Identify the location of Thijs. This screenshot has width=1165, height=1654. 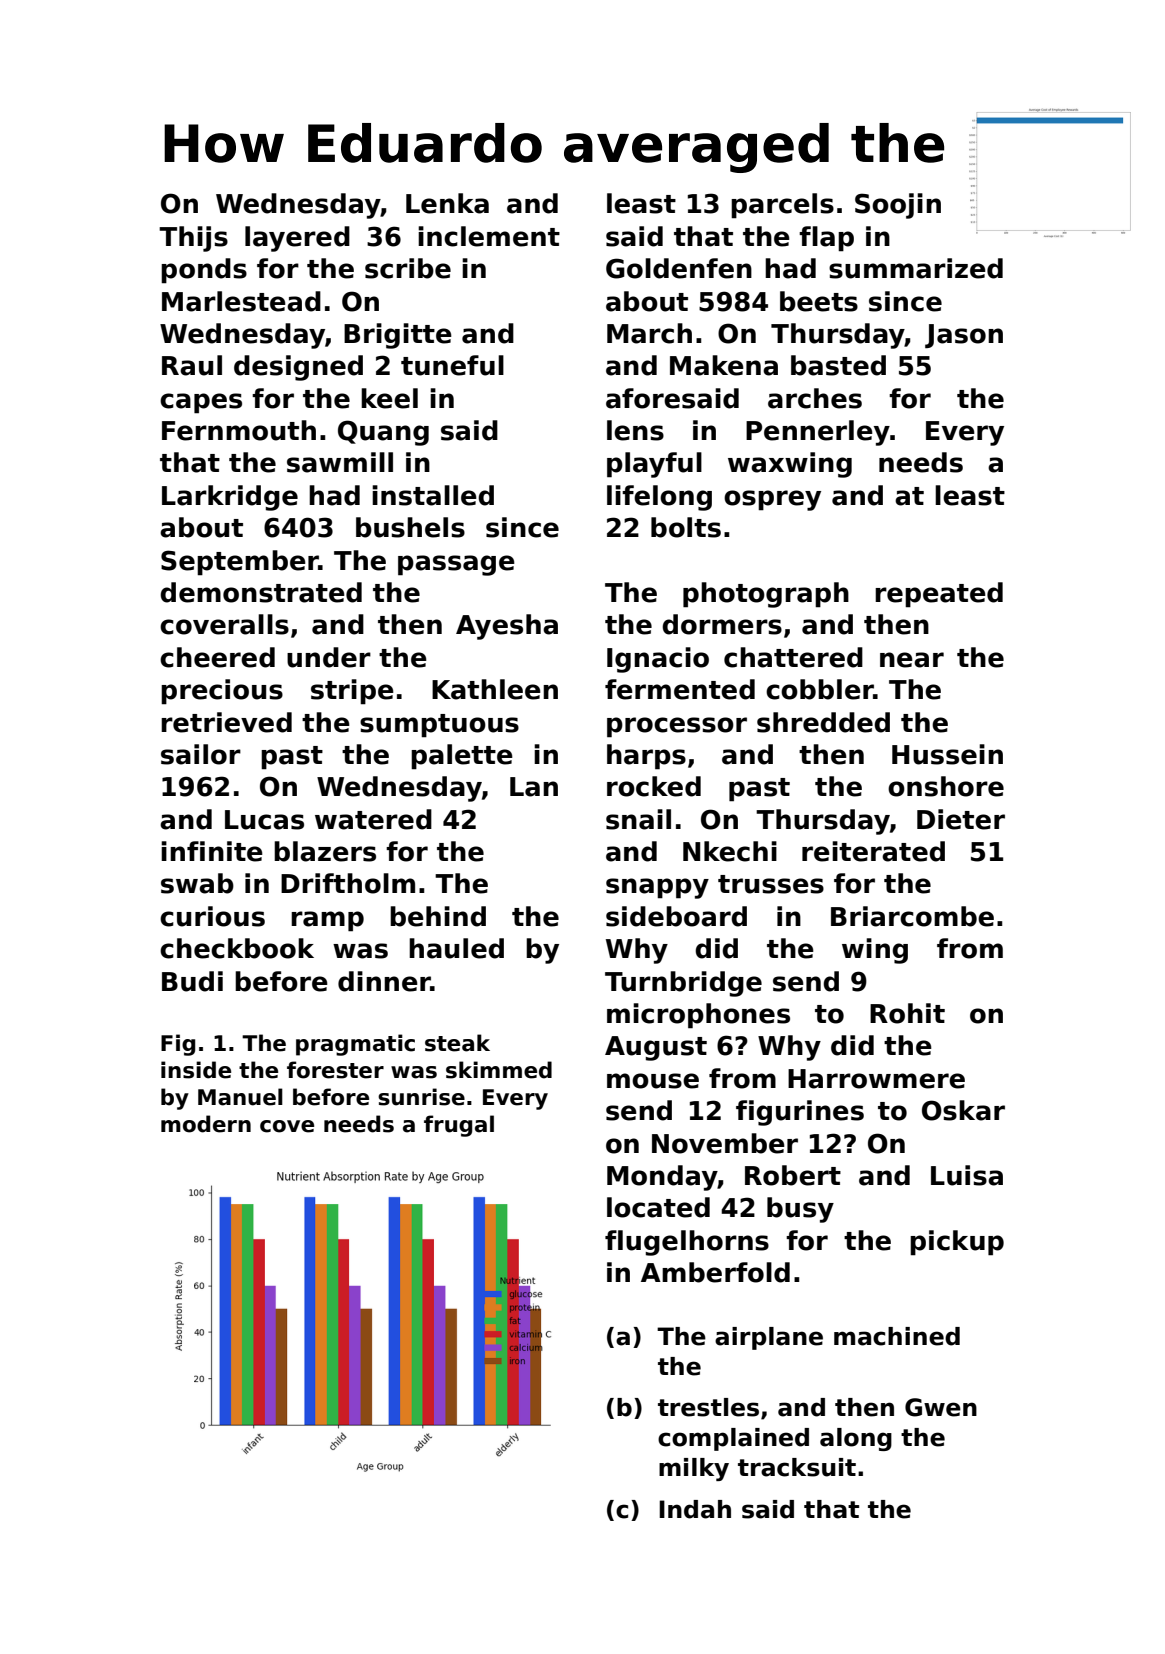
(193, 239).
